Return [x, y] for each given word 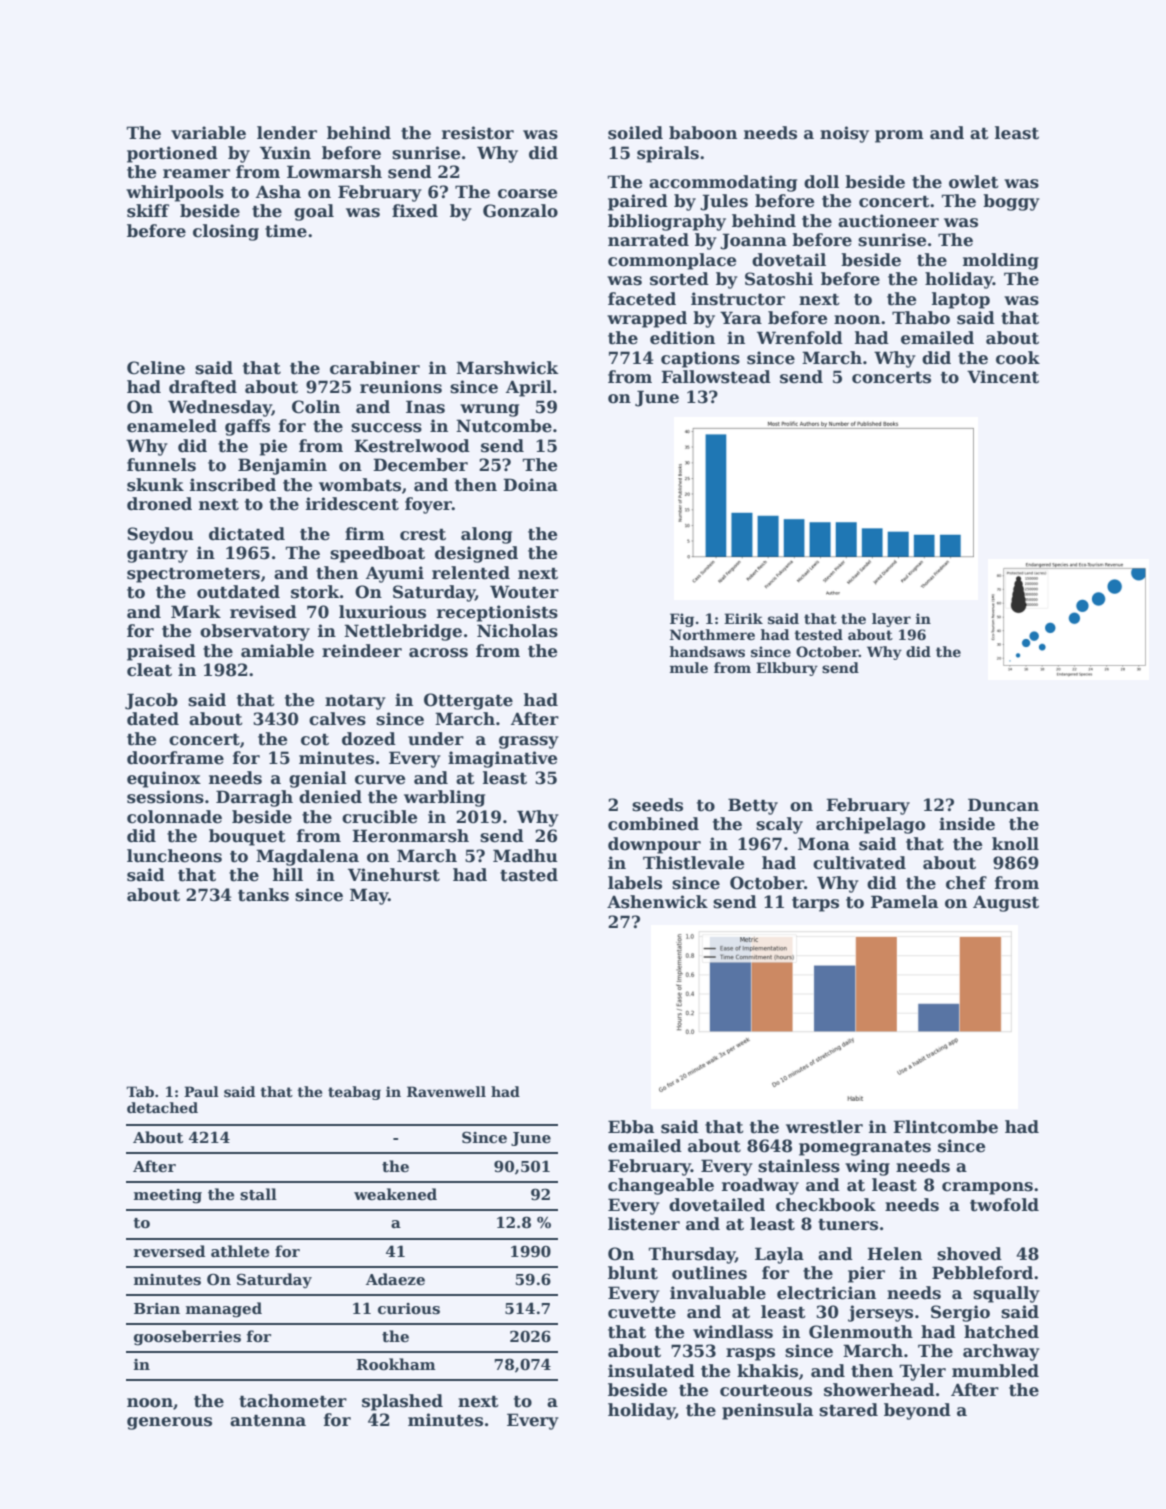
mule [689, 667]
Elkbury [787, 669]
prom [899, 136]
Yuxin [285, 153]
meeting [168, 1196]
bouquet [247, 837]
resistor [478, 133]
